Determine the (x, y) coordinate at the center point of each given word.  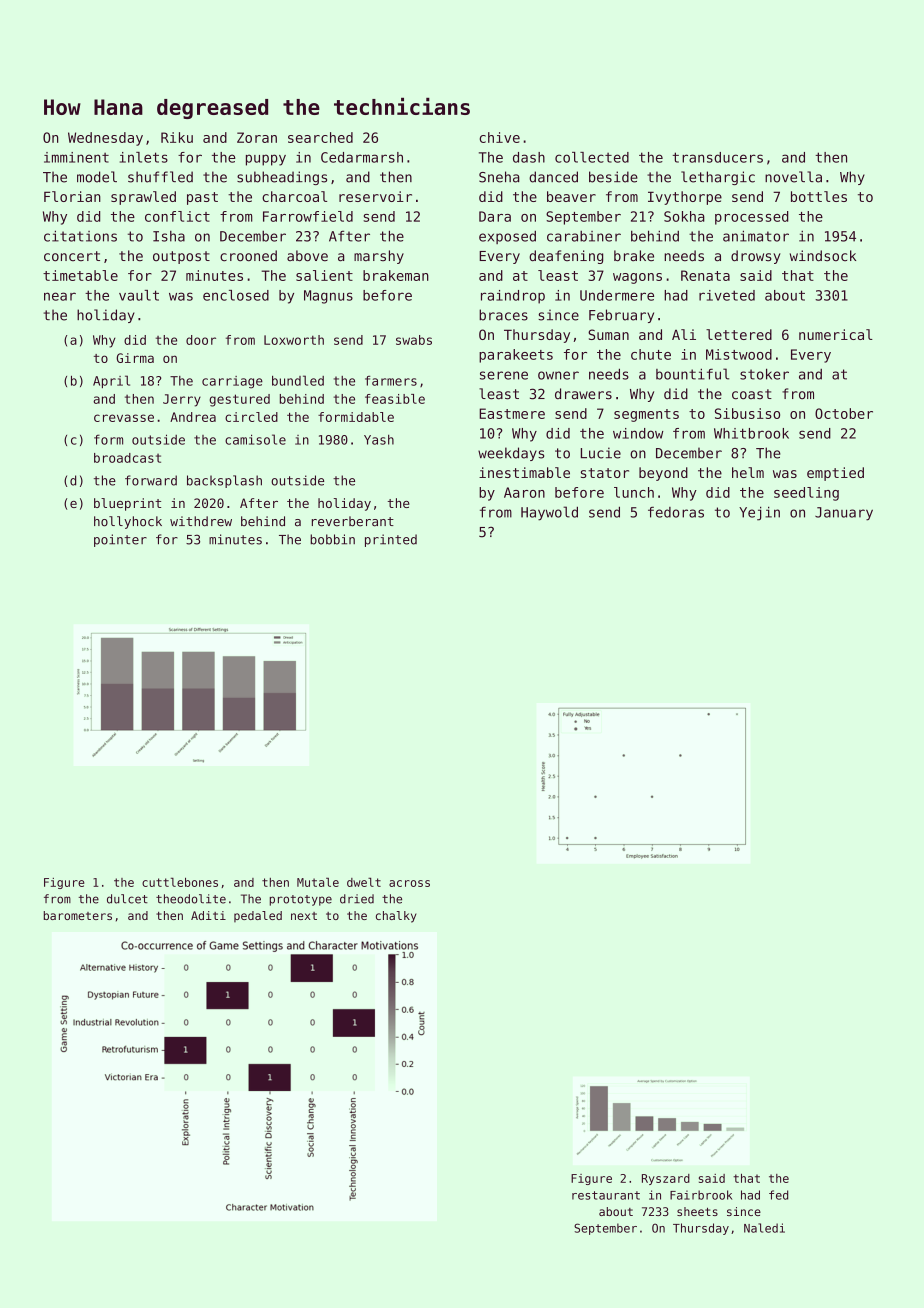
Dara (495, 216)
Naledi (764, 1228)
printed (391, 540)
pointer (120, 540)
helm (748, 472)
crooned (248, 256)
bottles (819, 196)
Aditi (208, 915)
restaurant (606, 1195)
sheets (697, 1211)
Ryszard (666, 1179)
